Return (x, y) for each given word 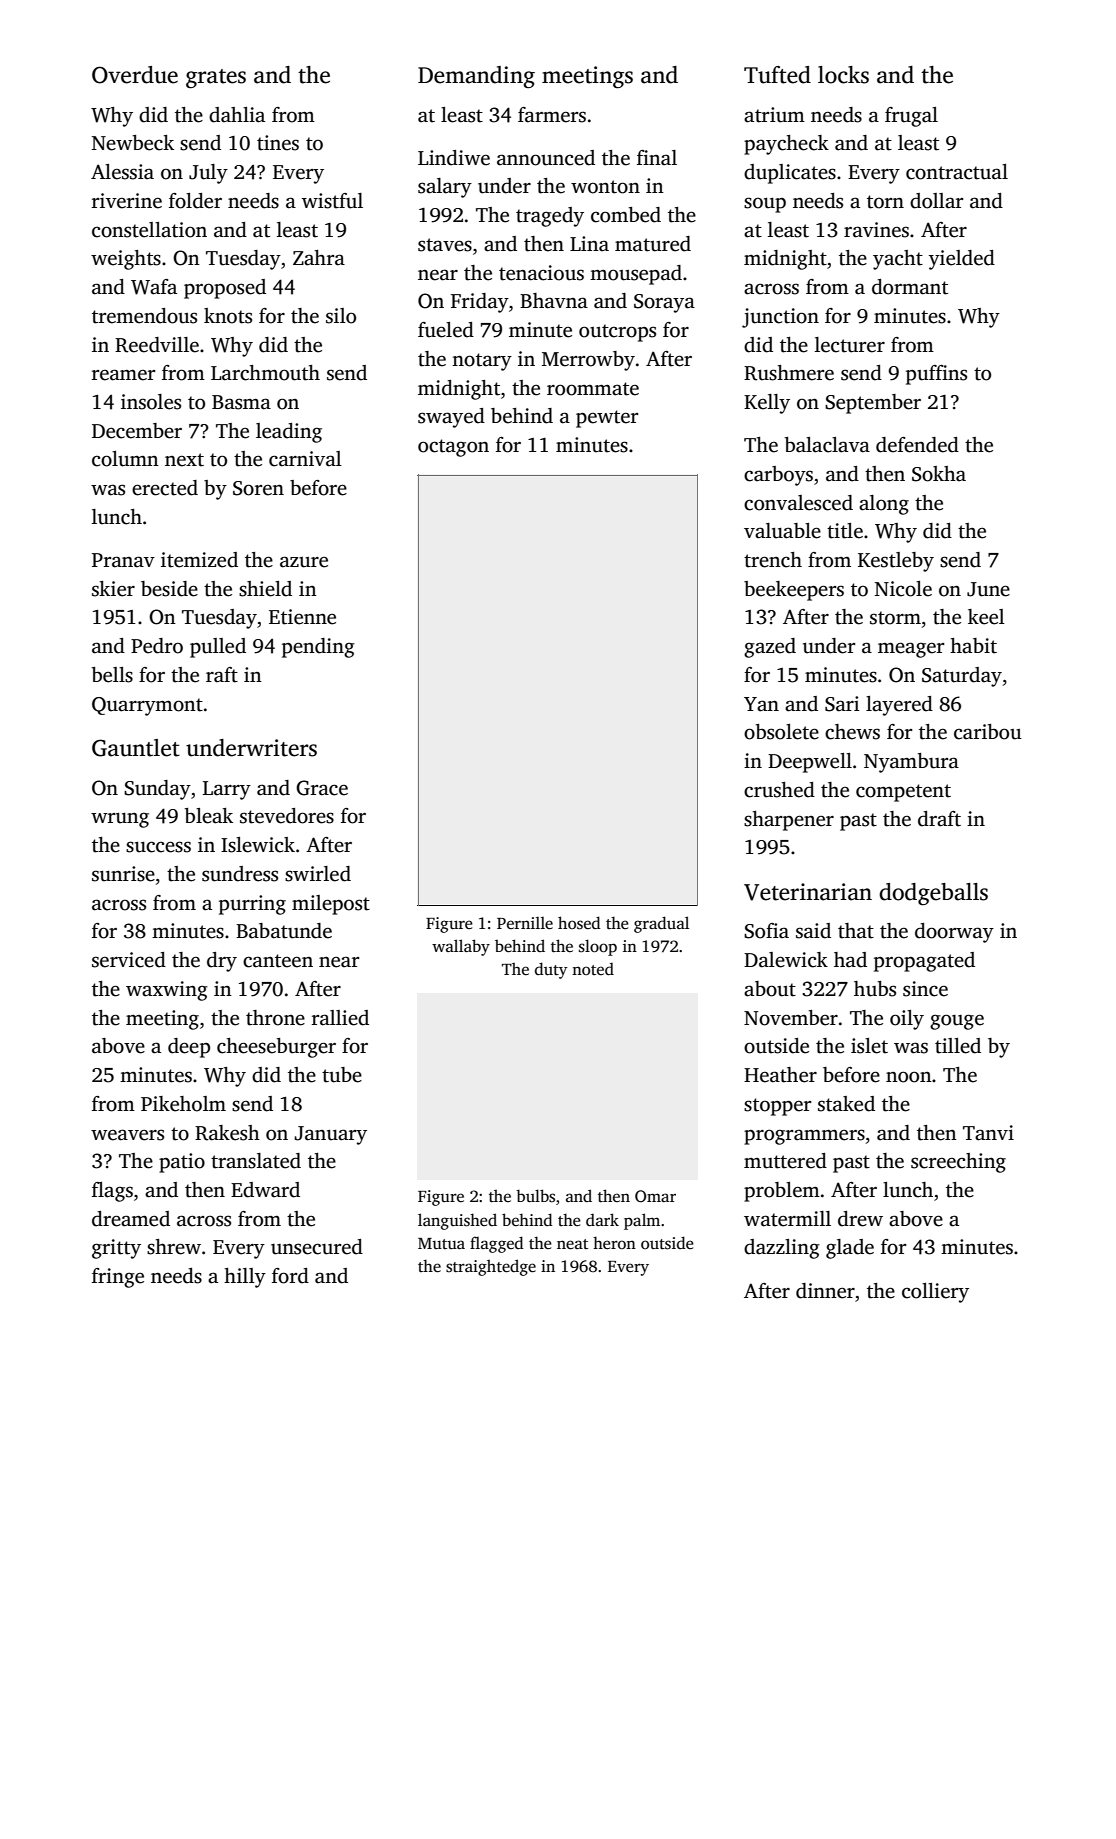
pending (318, 648)
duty (551, 970)
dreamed (131, 1219)
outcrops (617, 333)
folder (195, 201)
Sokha (939, 474)
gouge (957, 1022)
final (657, 158)
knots (228, 316)
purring (252, 905)
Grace (322, 788)
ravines (876, 230)
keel (986, 617)
